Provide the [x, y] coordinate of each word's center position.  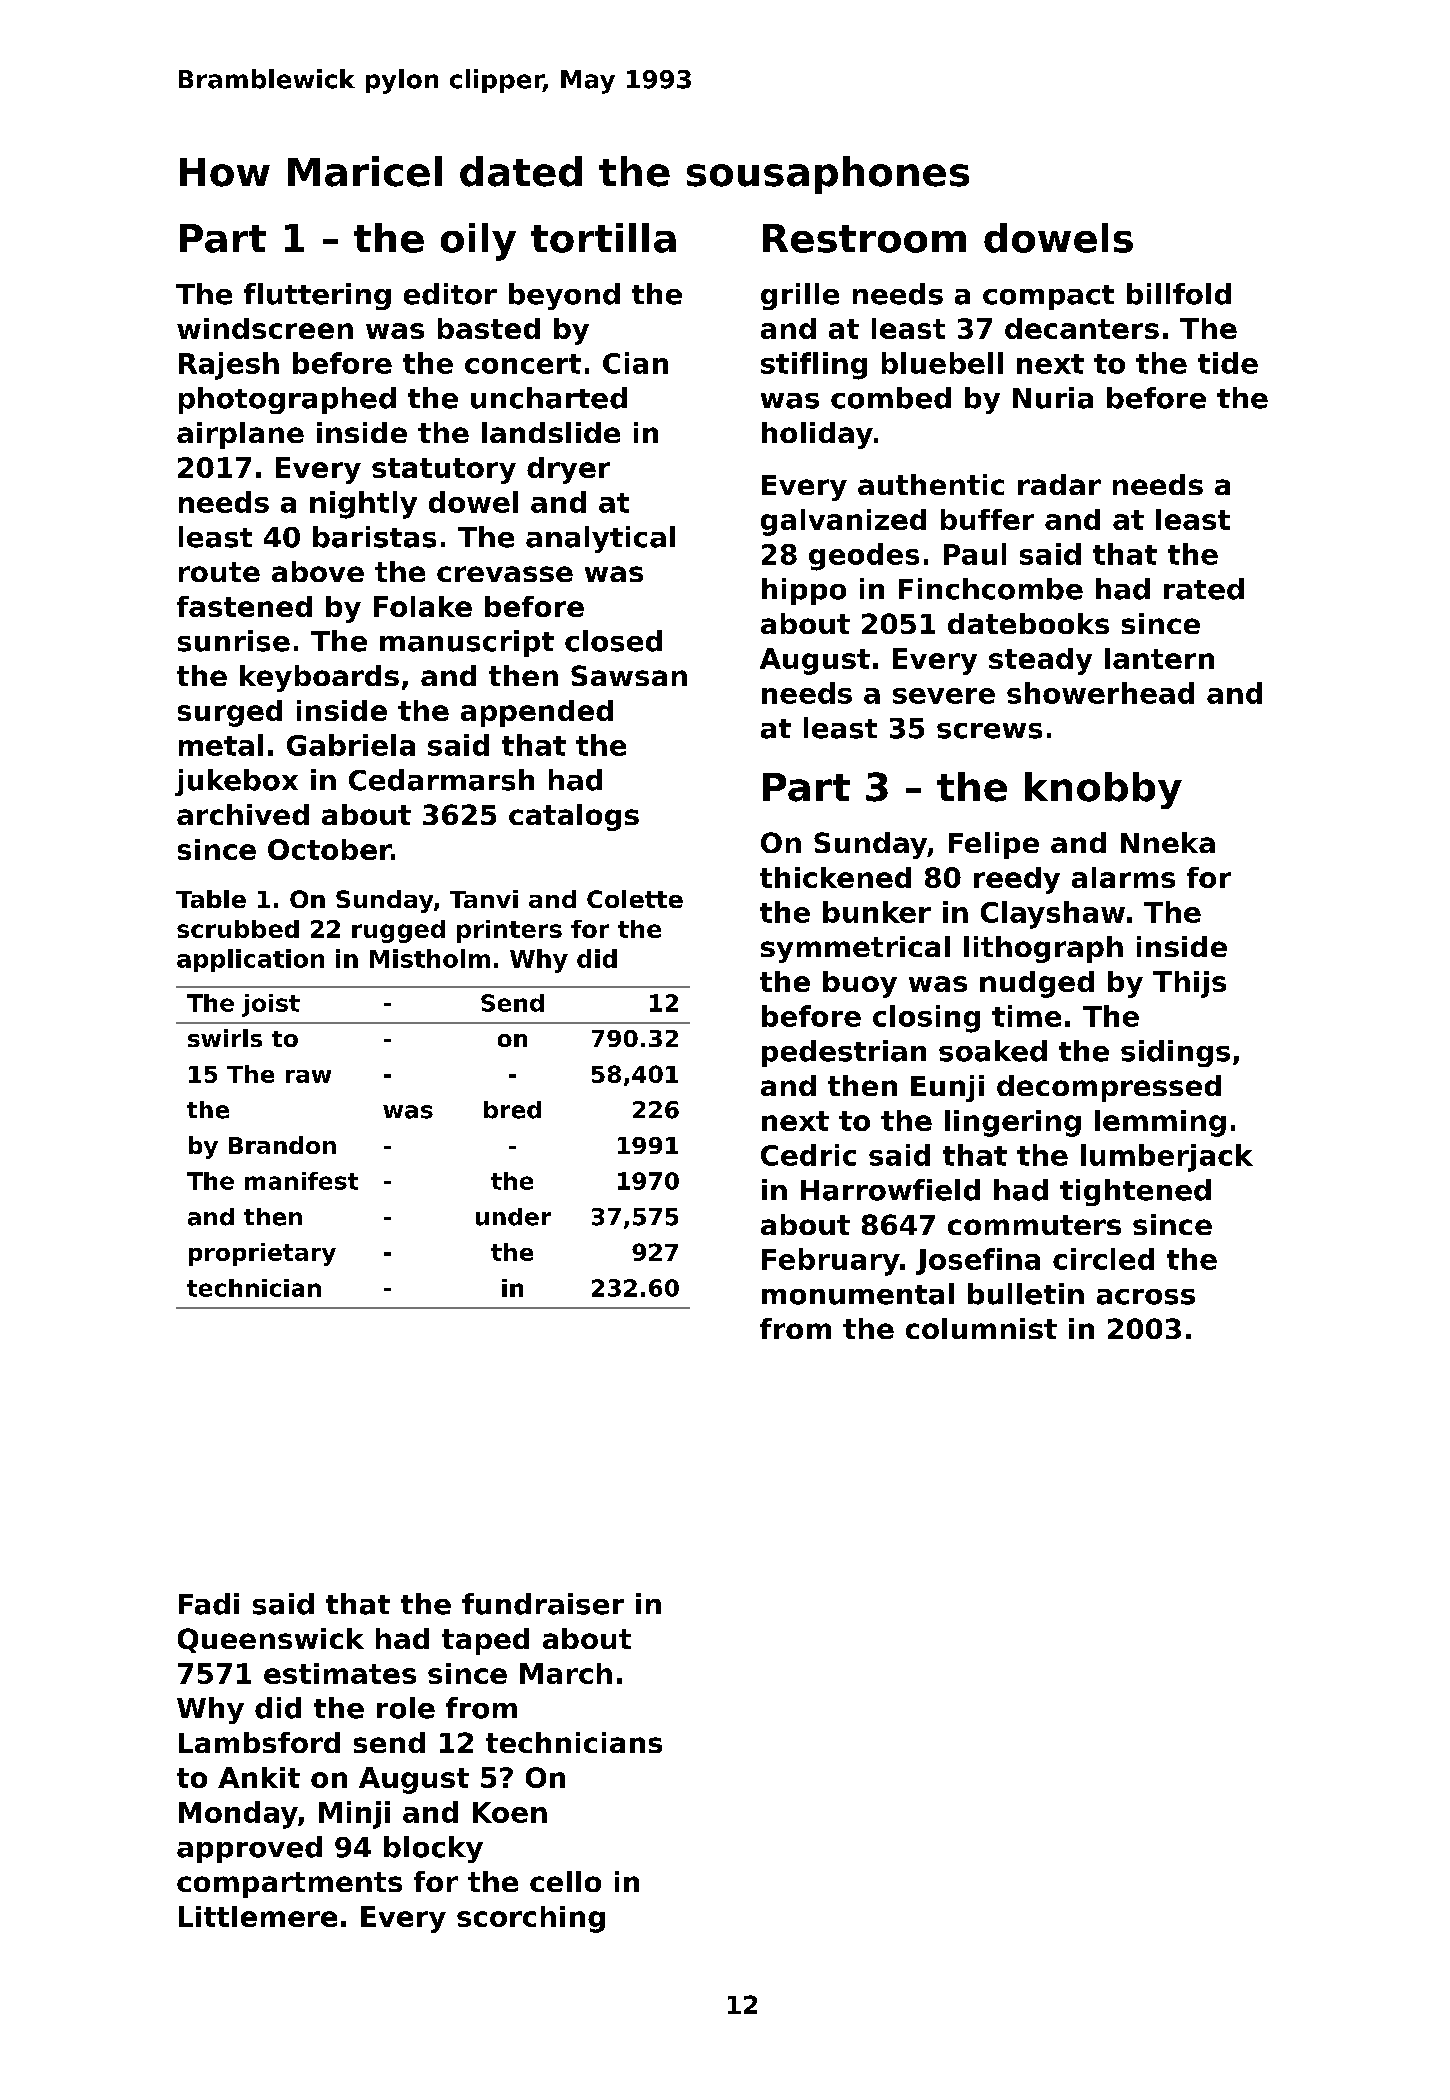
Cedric [808, 1155]
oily [478, 242]
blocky [433, 1849]
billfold [1179, 294]
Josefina [978, 1261]
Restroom [864, 238]
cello [565, 1881]
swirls [225, 1038]
